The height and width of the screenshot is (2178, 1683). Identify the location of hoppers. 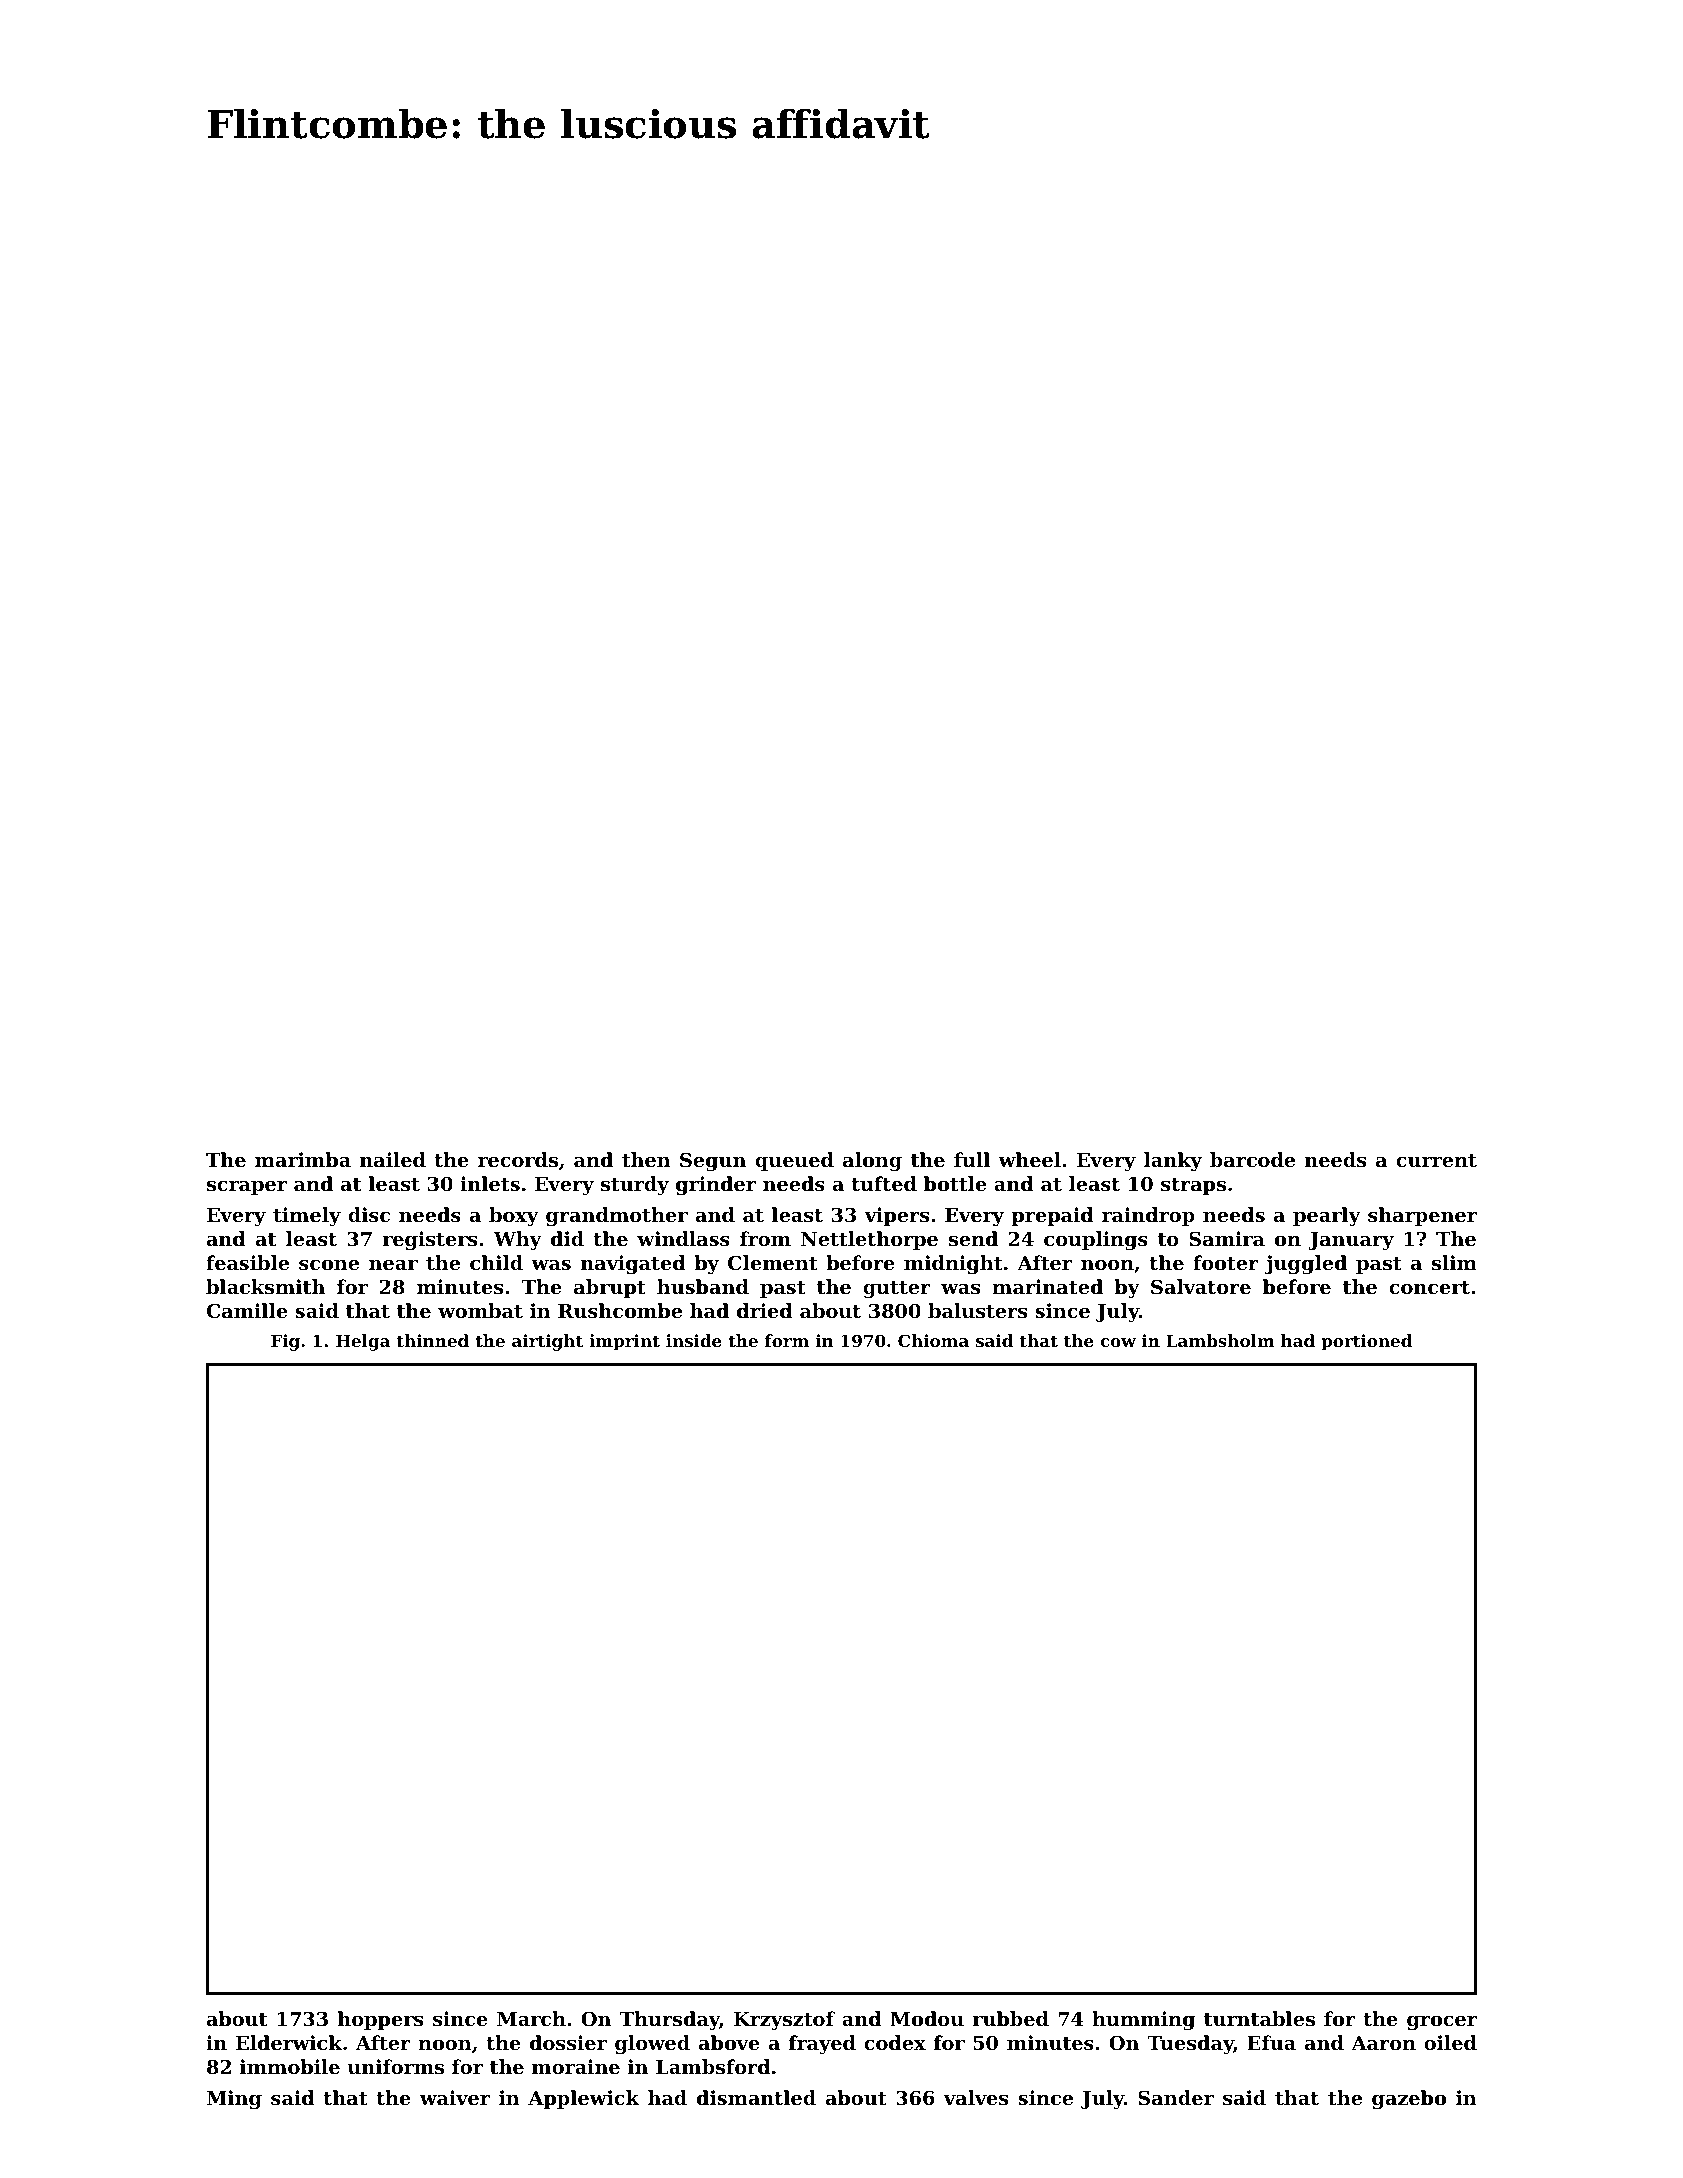
(380, 2020).
